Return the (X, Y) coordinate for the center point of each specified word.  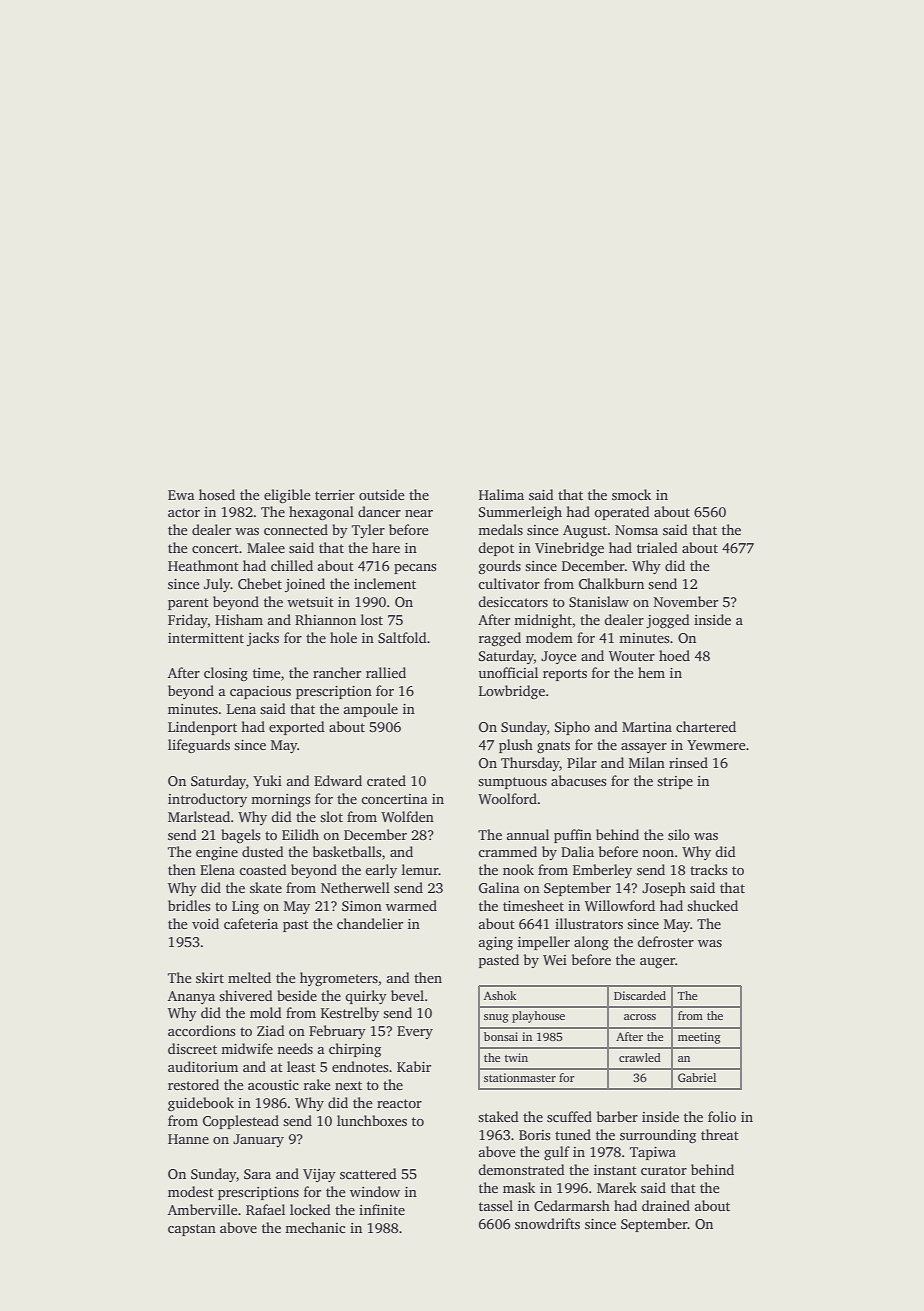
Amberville (203, 1209)
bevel (407, 995)
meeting (699, 1038)
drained (666, 1205)
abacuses (578, 780)
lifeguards (199, 746)
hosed (217, 494)
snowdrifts (547, 1223)
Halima (501, 494)
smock (631, 494)
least (301, 1066)
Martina (647, 727)
